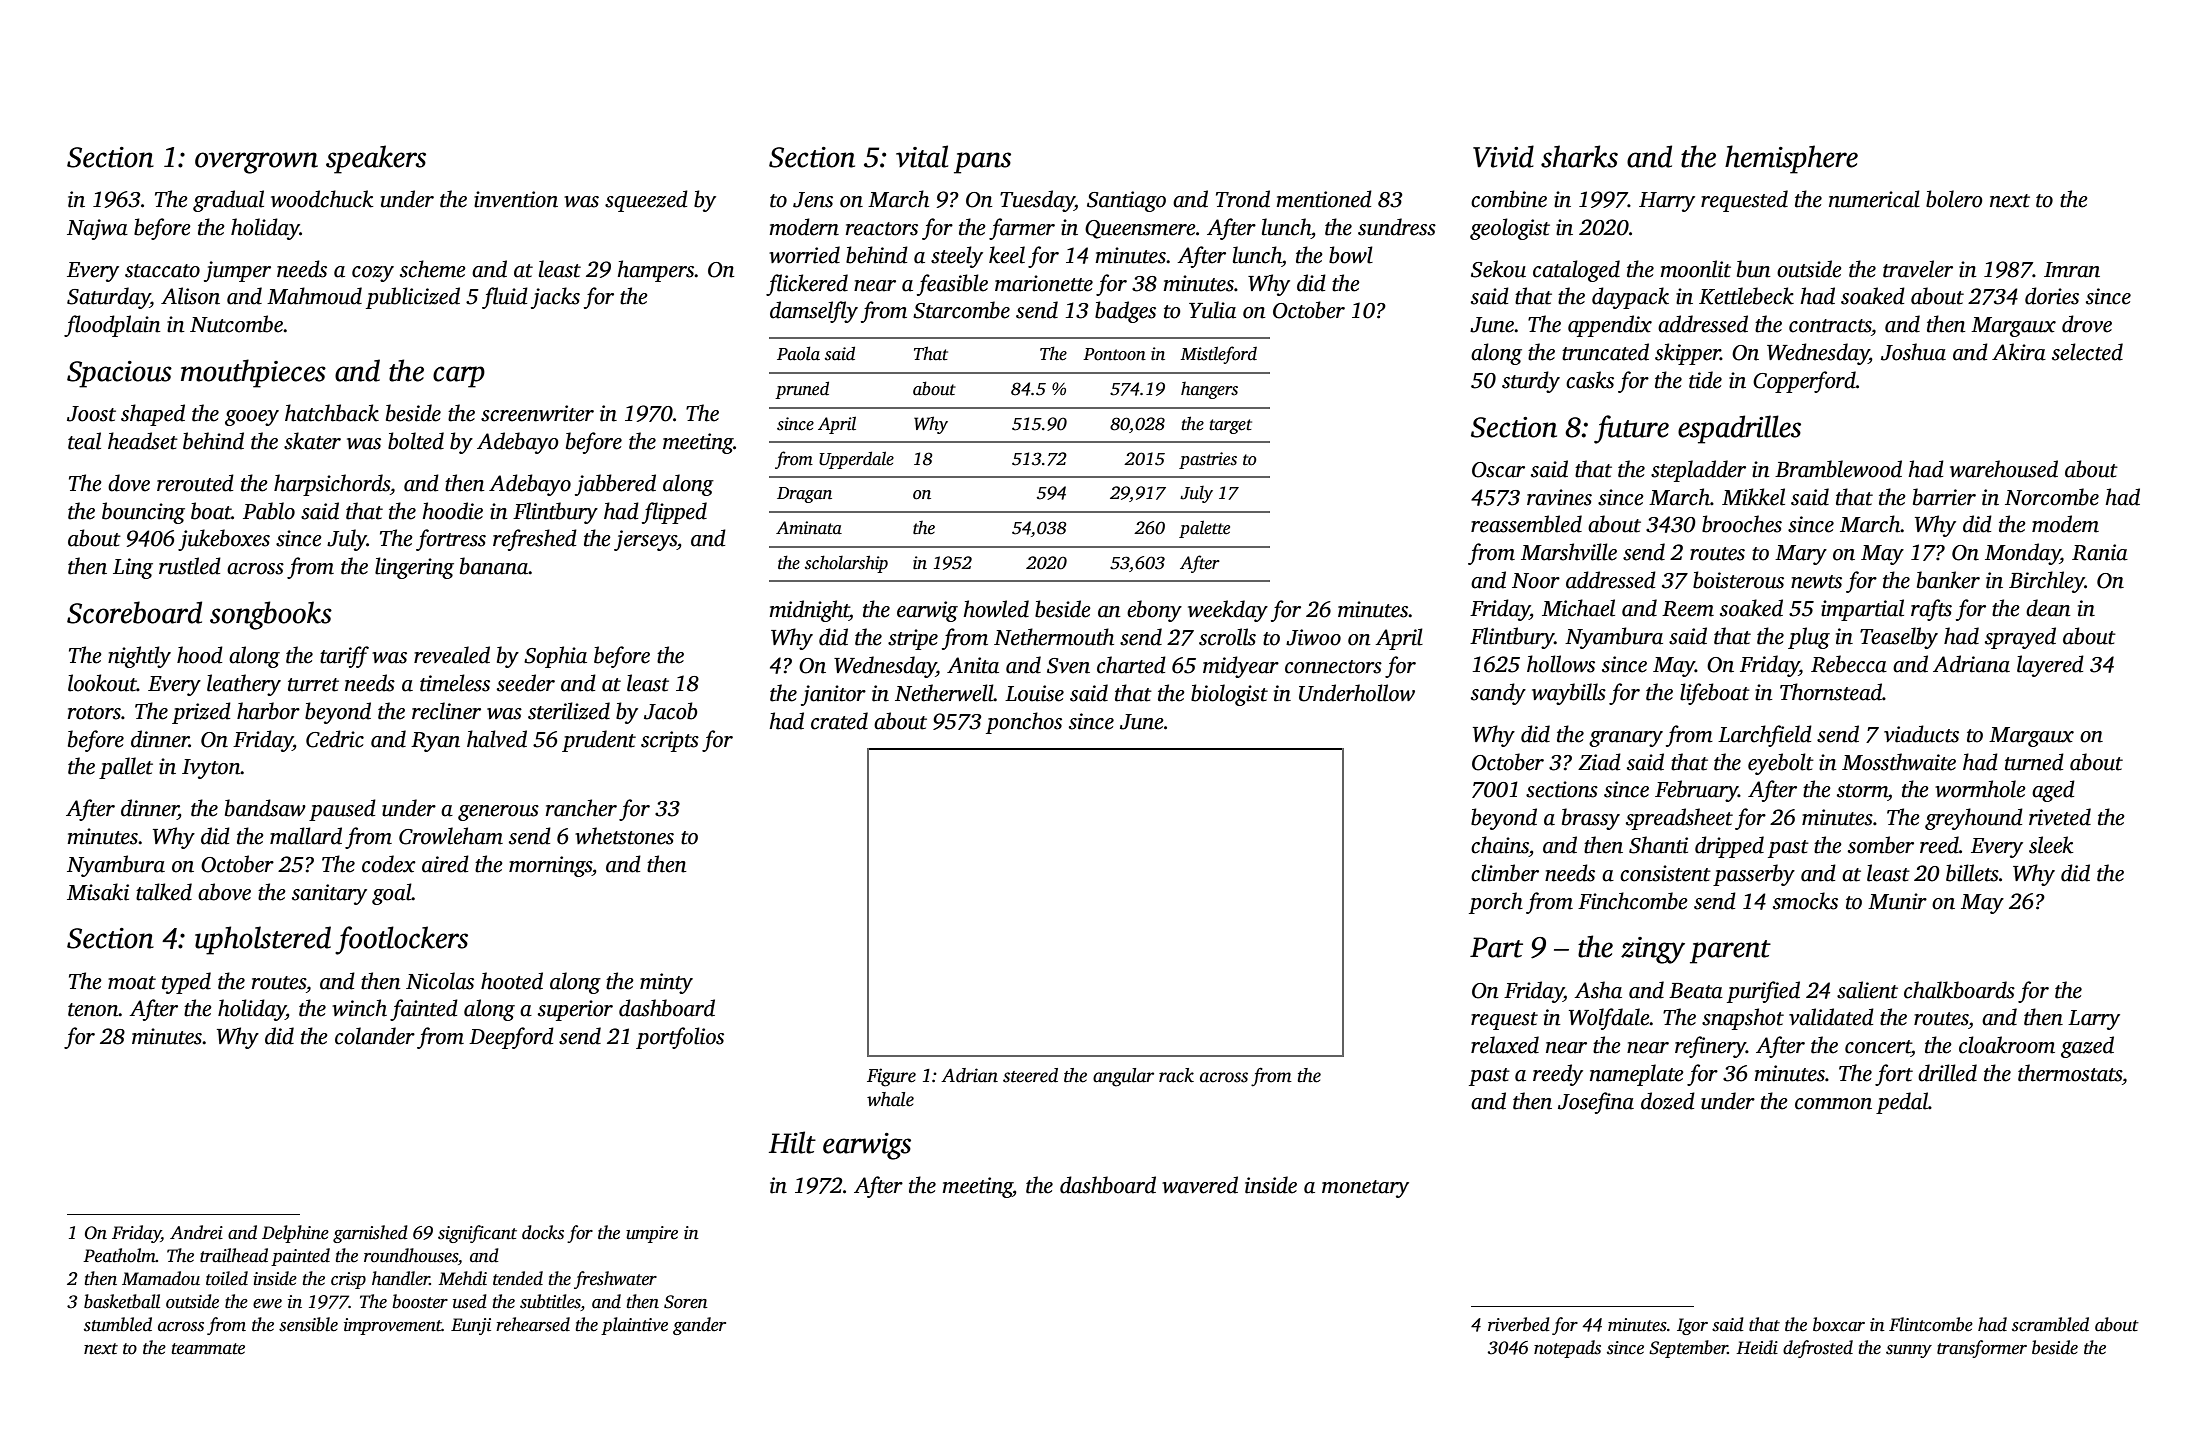 This screenshot has height=1431, width=2211. I want to click on viaducts, so click(1921, 734).
